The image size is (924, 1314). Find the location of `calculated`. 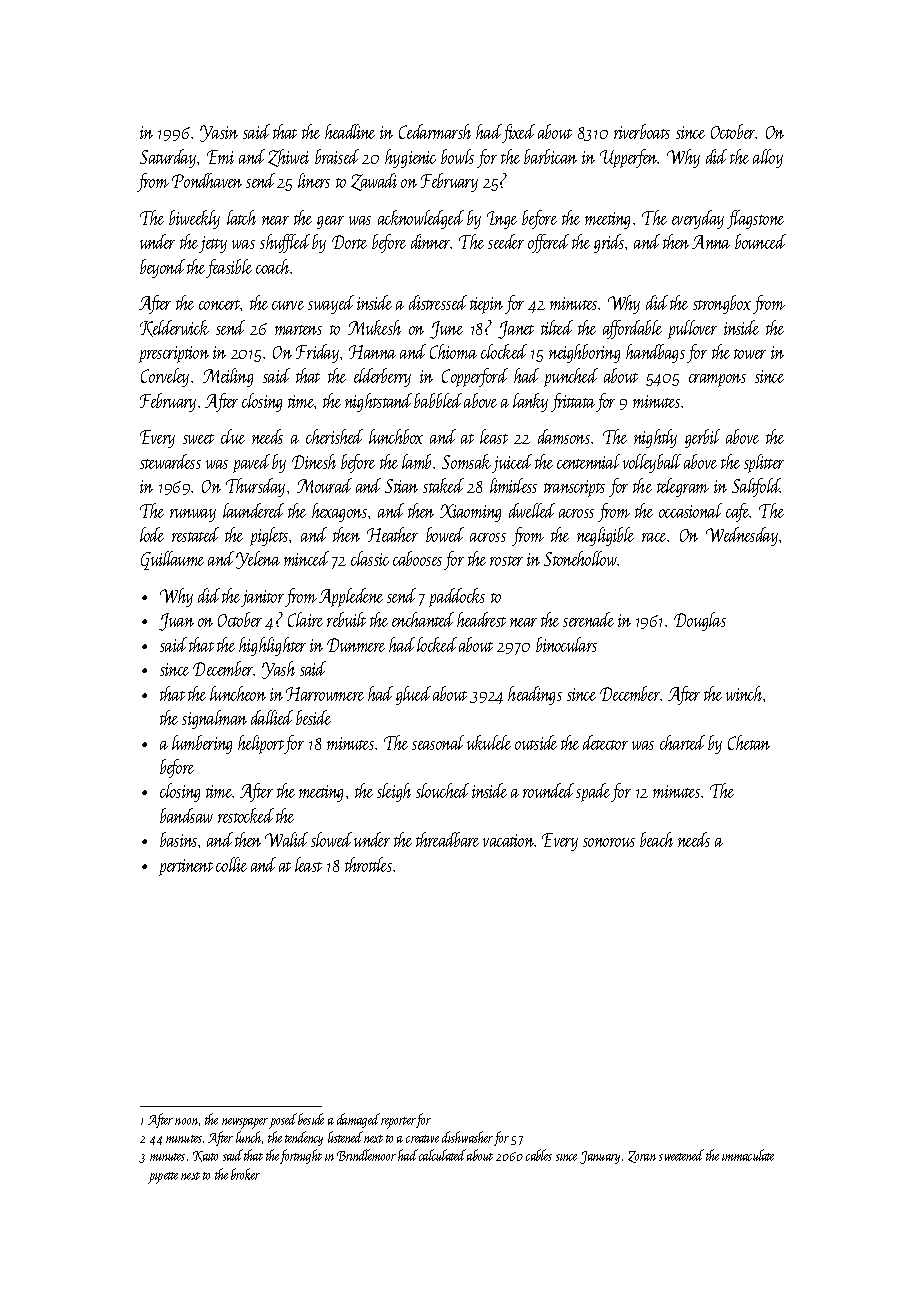

calculated is located at coordinates (442, 1155).
